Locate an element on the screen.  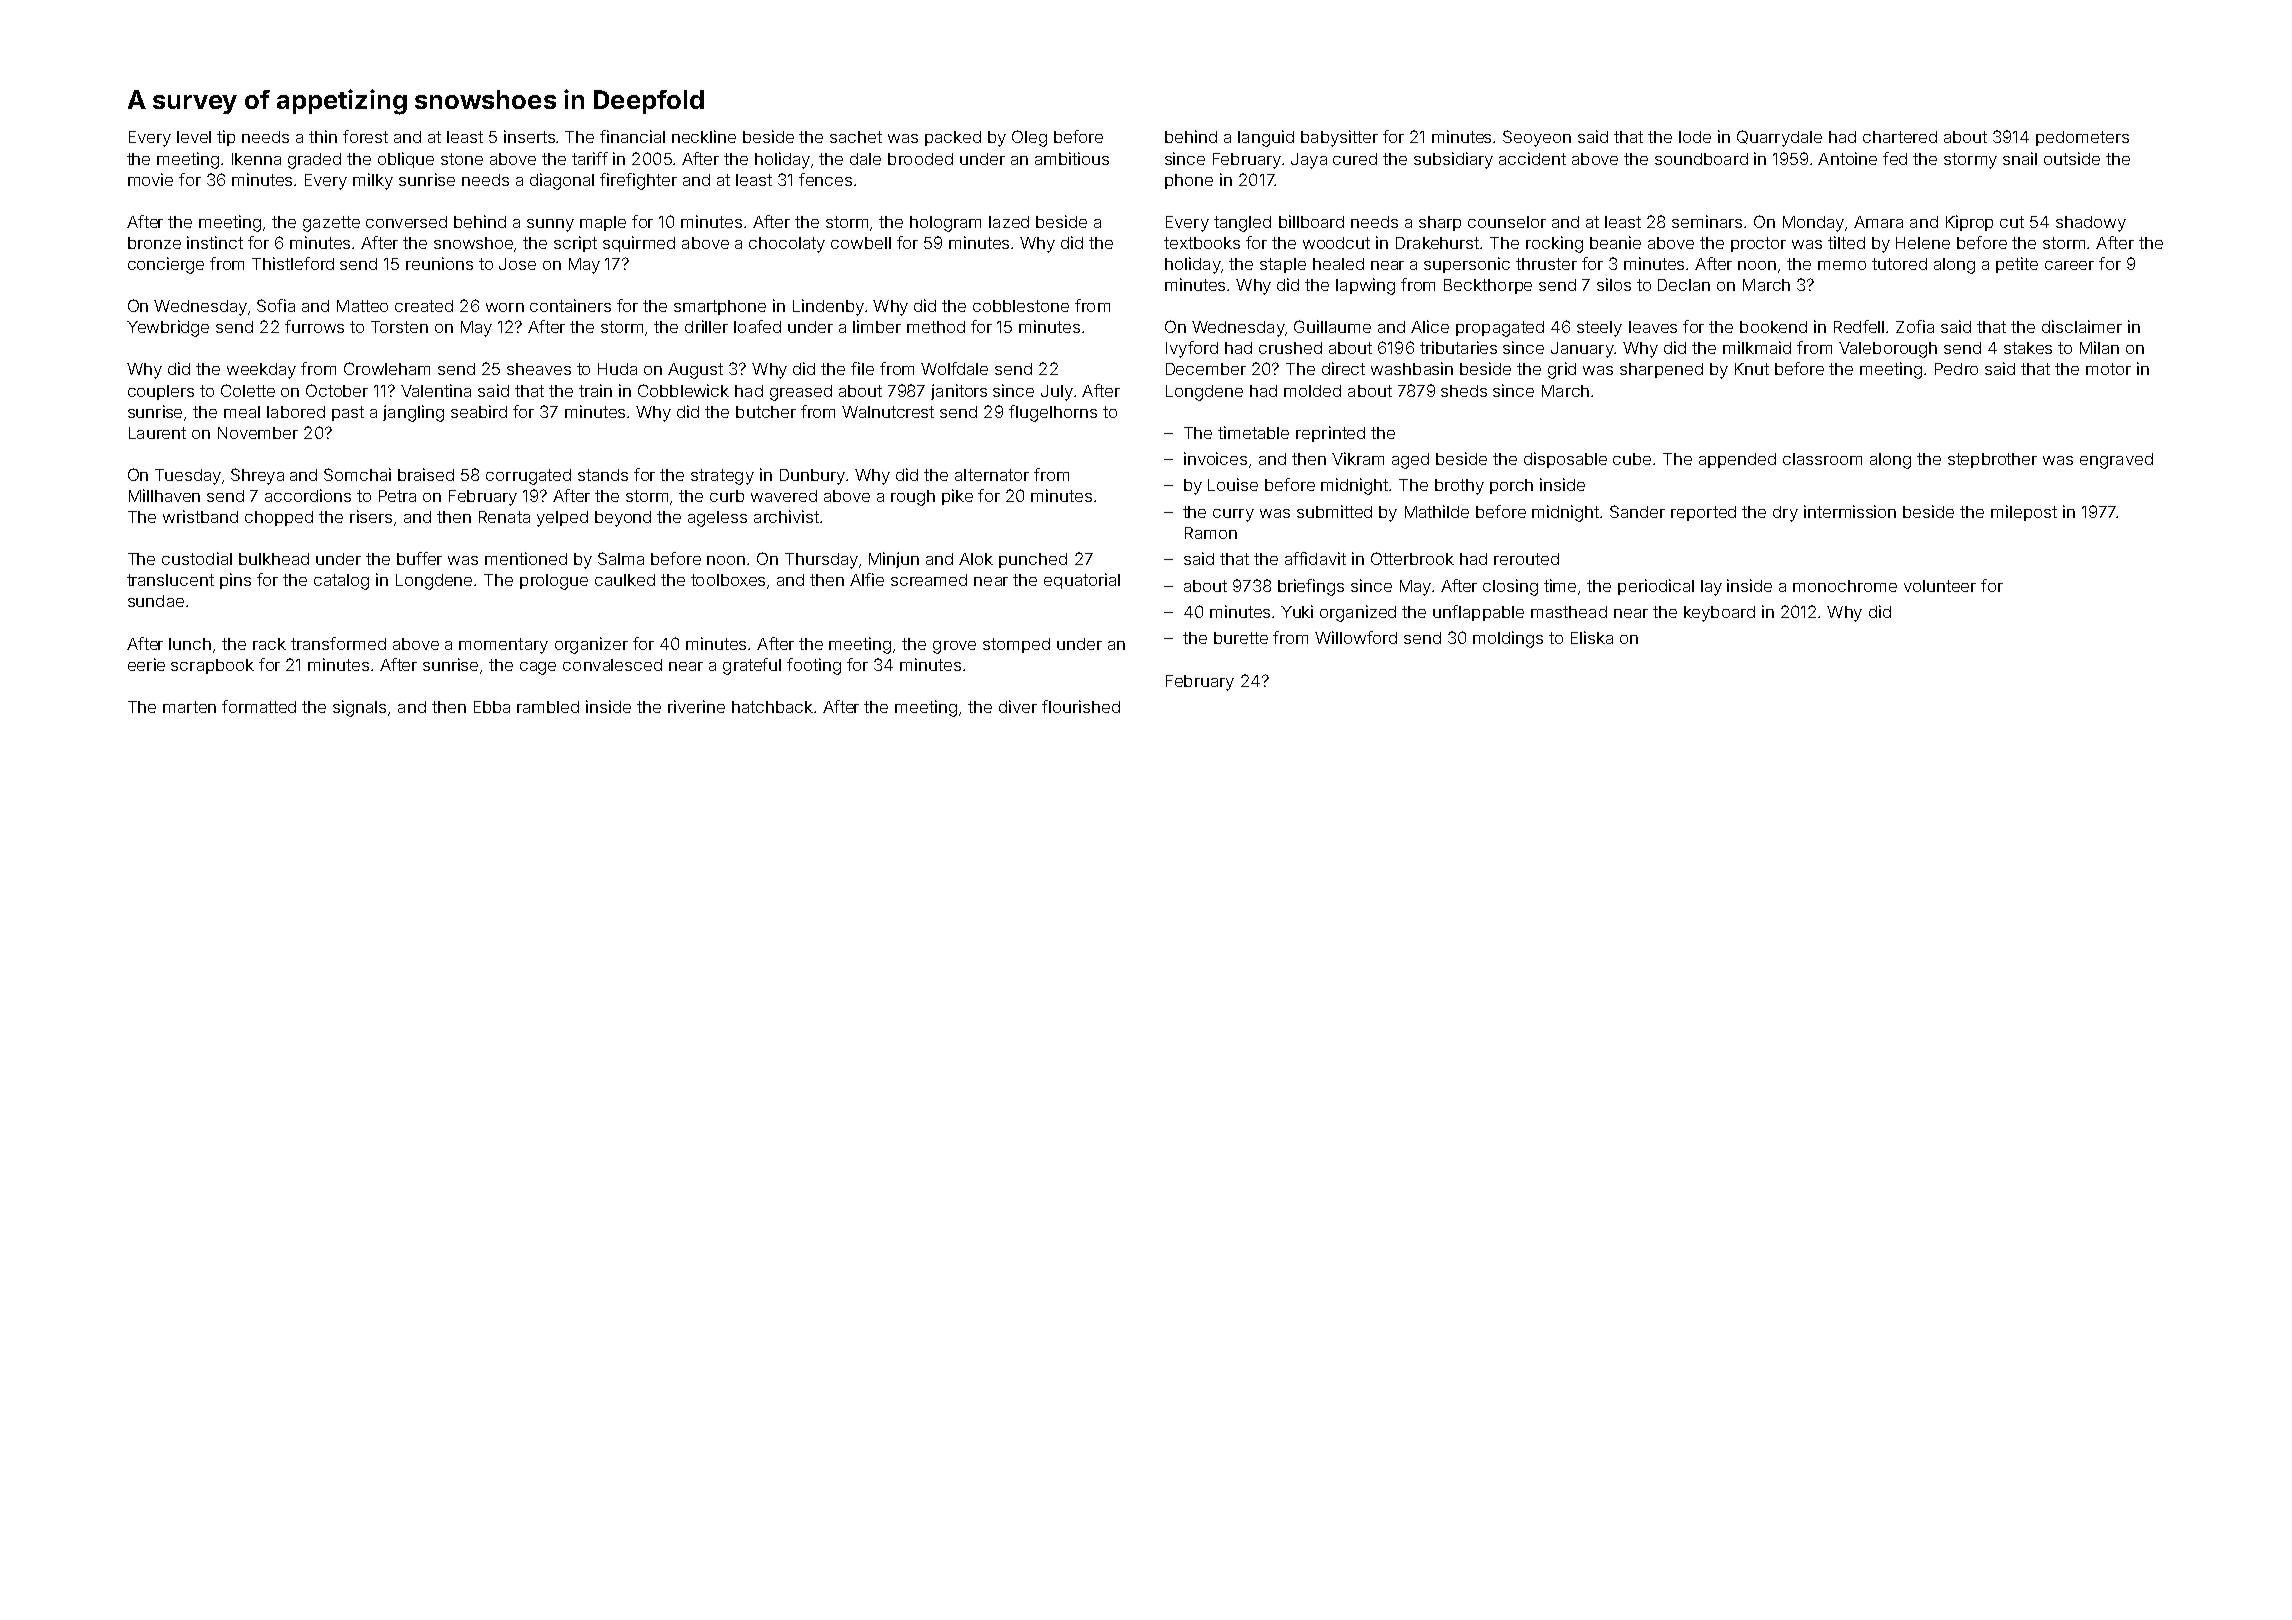
Millhaven is located at coordinates (164, 495).
